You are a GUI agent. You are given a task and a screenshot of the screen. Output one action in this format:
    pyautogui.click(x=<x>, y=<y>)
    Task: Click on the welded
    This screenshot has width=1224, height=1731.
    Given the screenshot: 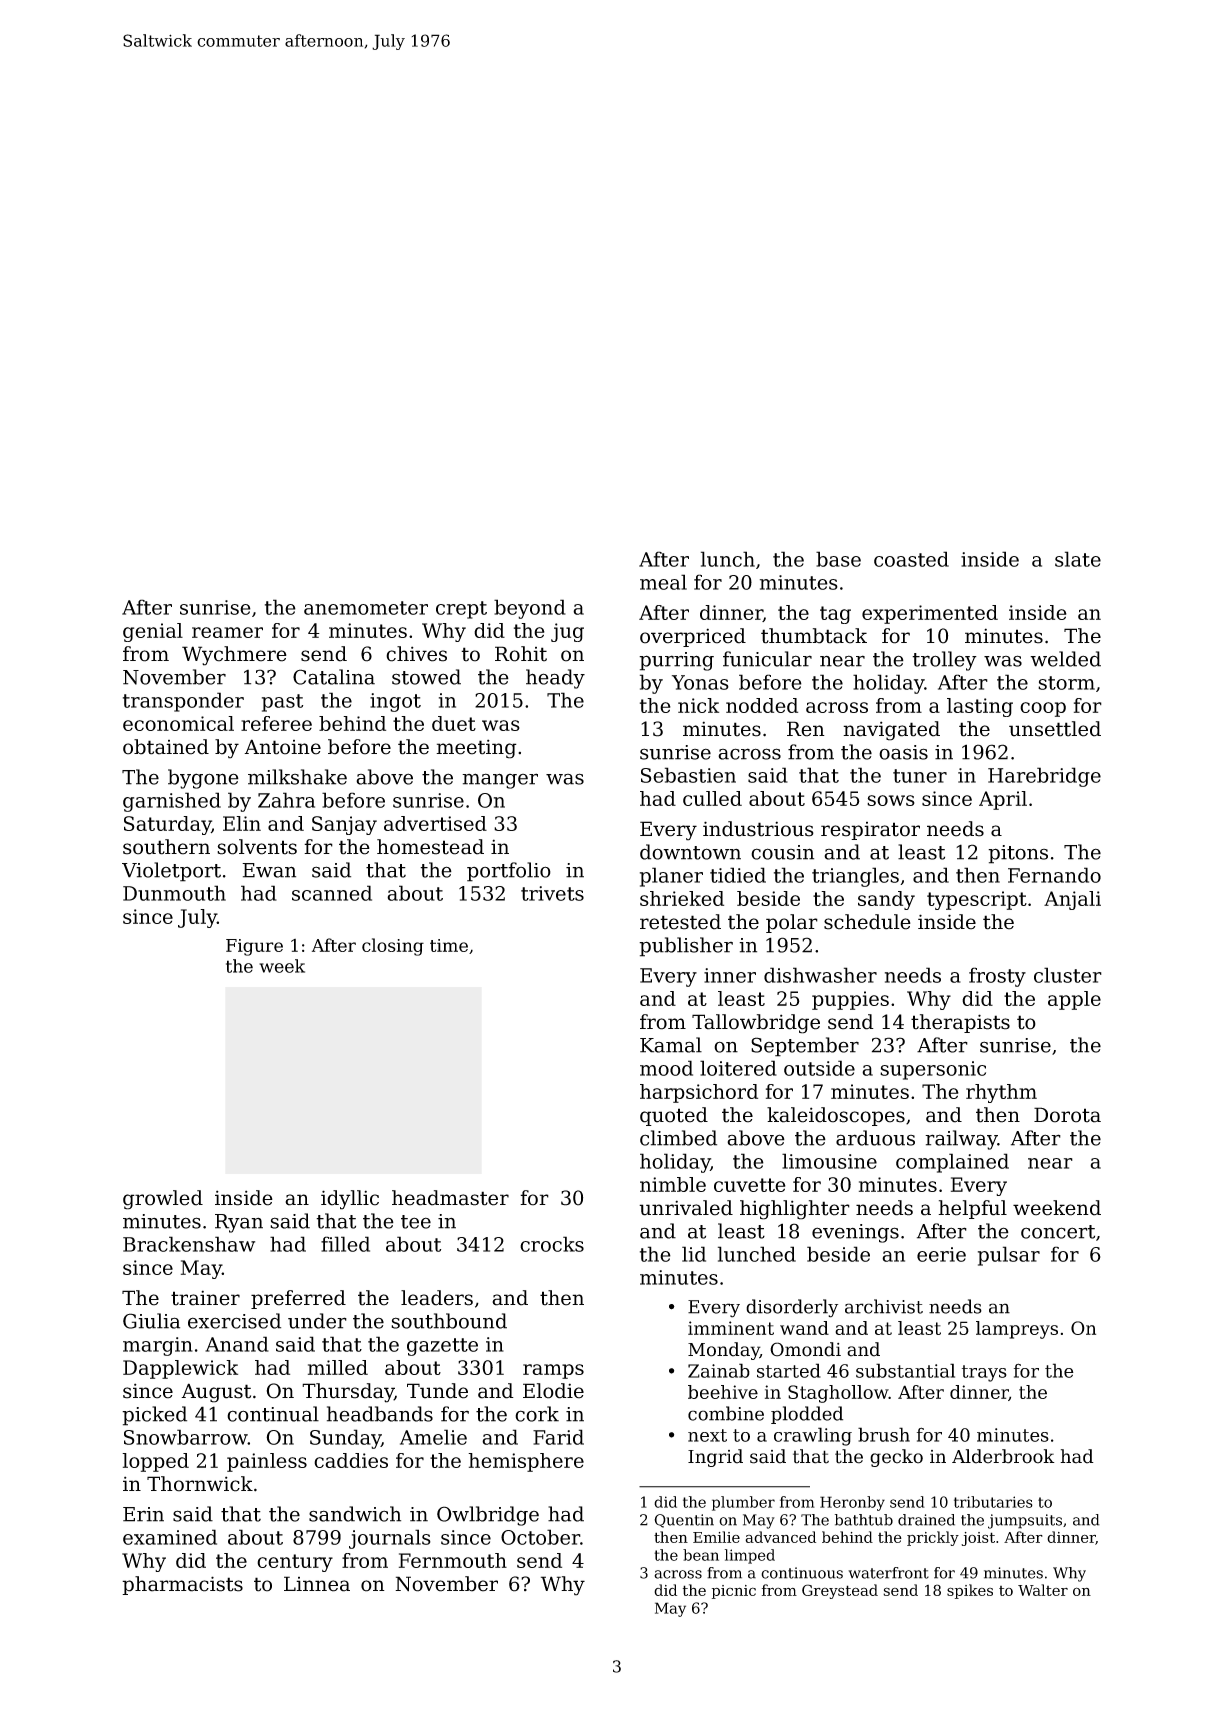 What is the action you would take?
    pyautogui.click(x=1065, y=659)
